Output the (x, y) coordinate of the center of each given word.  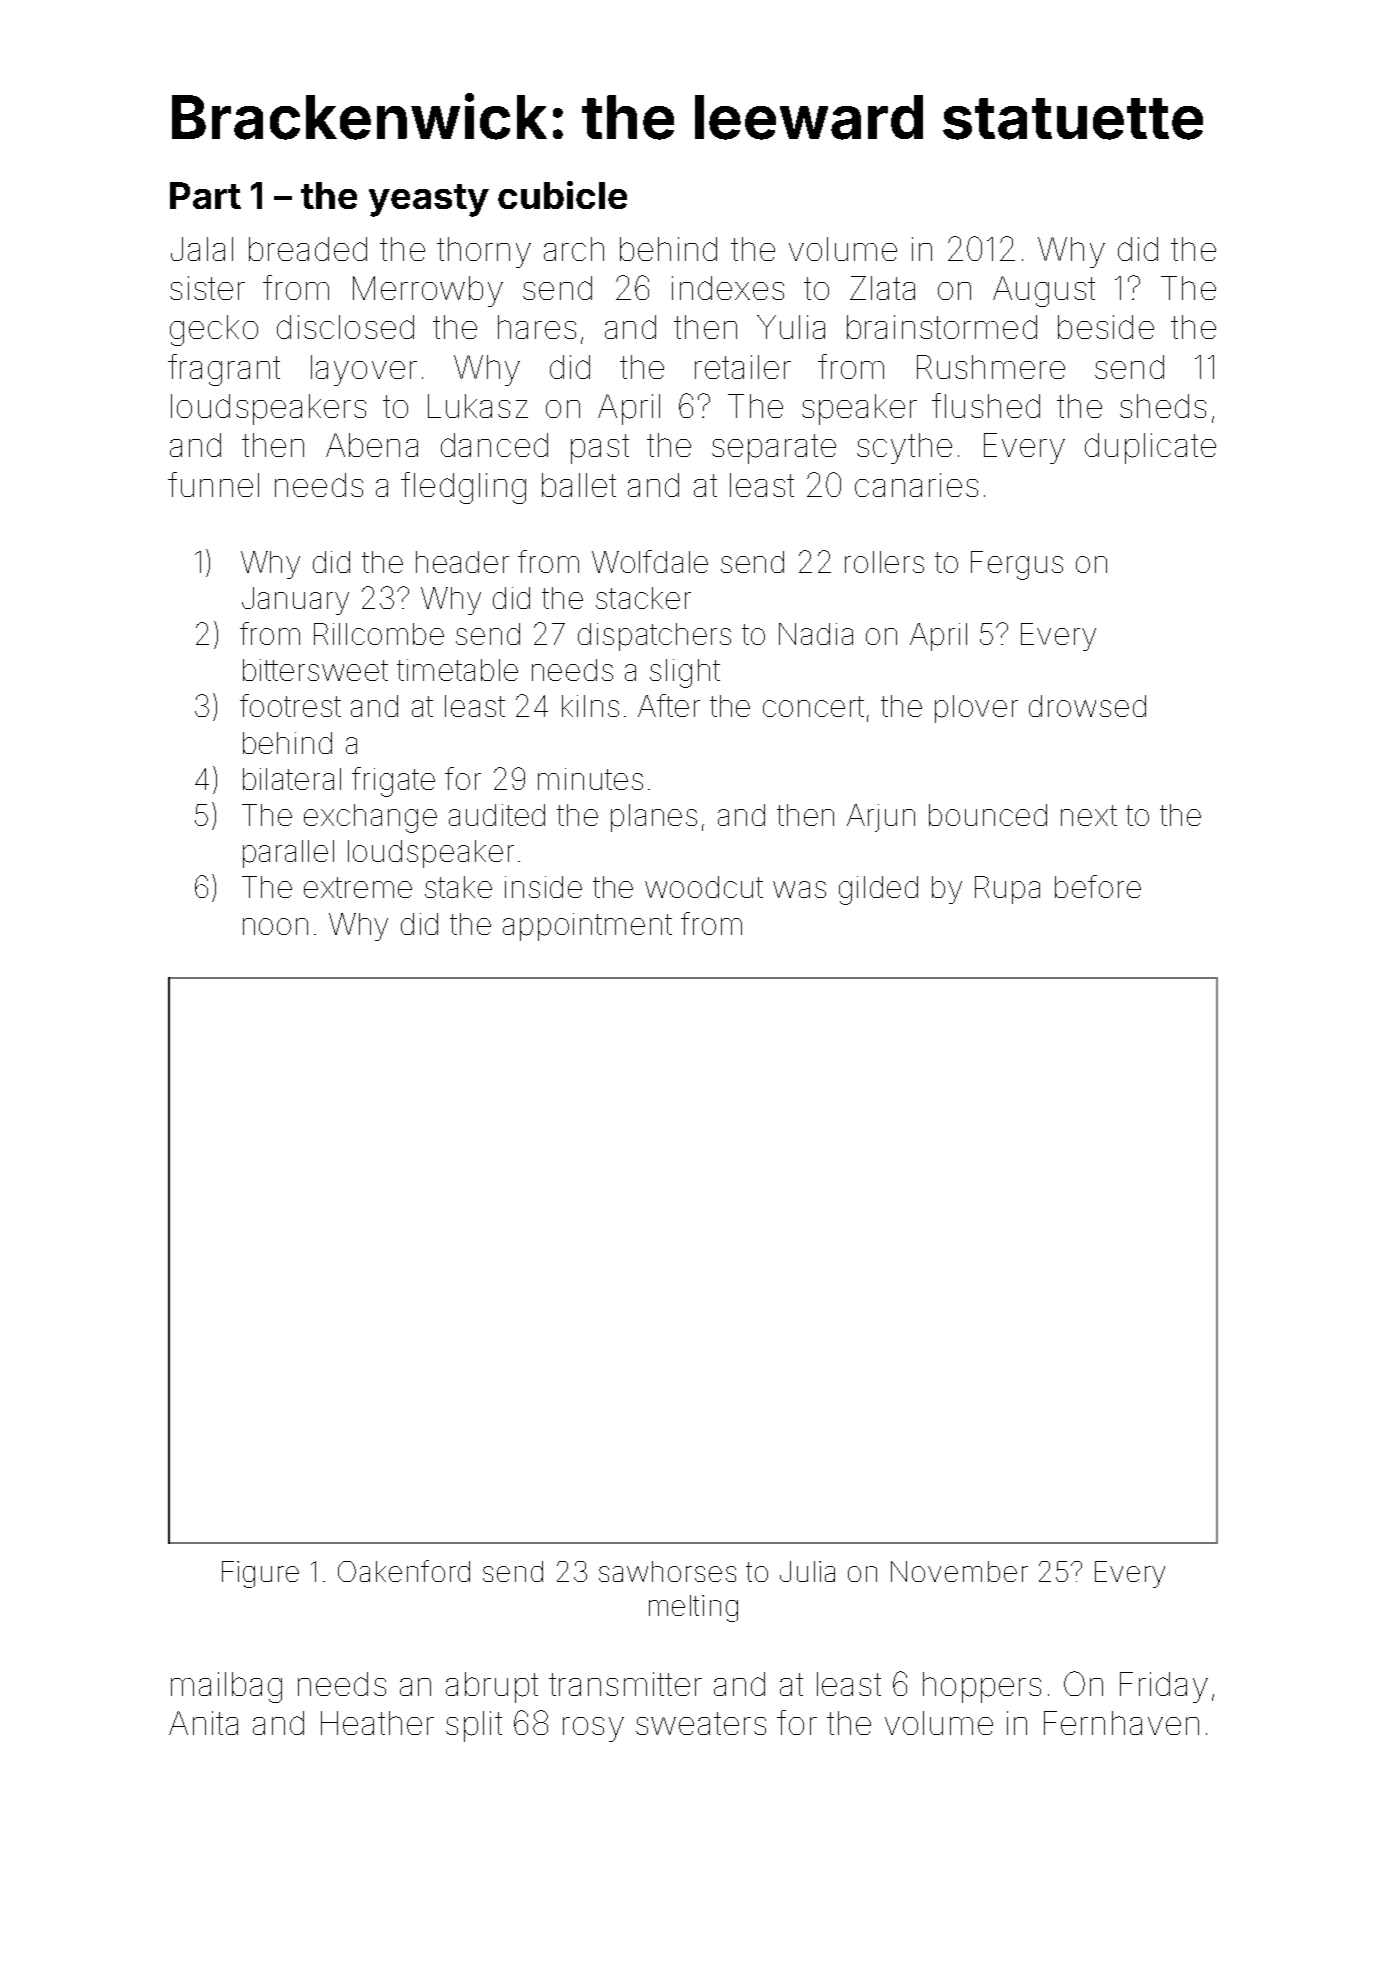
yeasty (429, 200)
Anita (203, 1723)
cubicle (562, 195)
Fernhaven (1121, 1723)
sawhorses (667, 1571)
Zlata (882, 288)
